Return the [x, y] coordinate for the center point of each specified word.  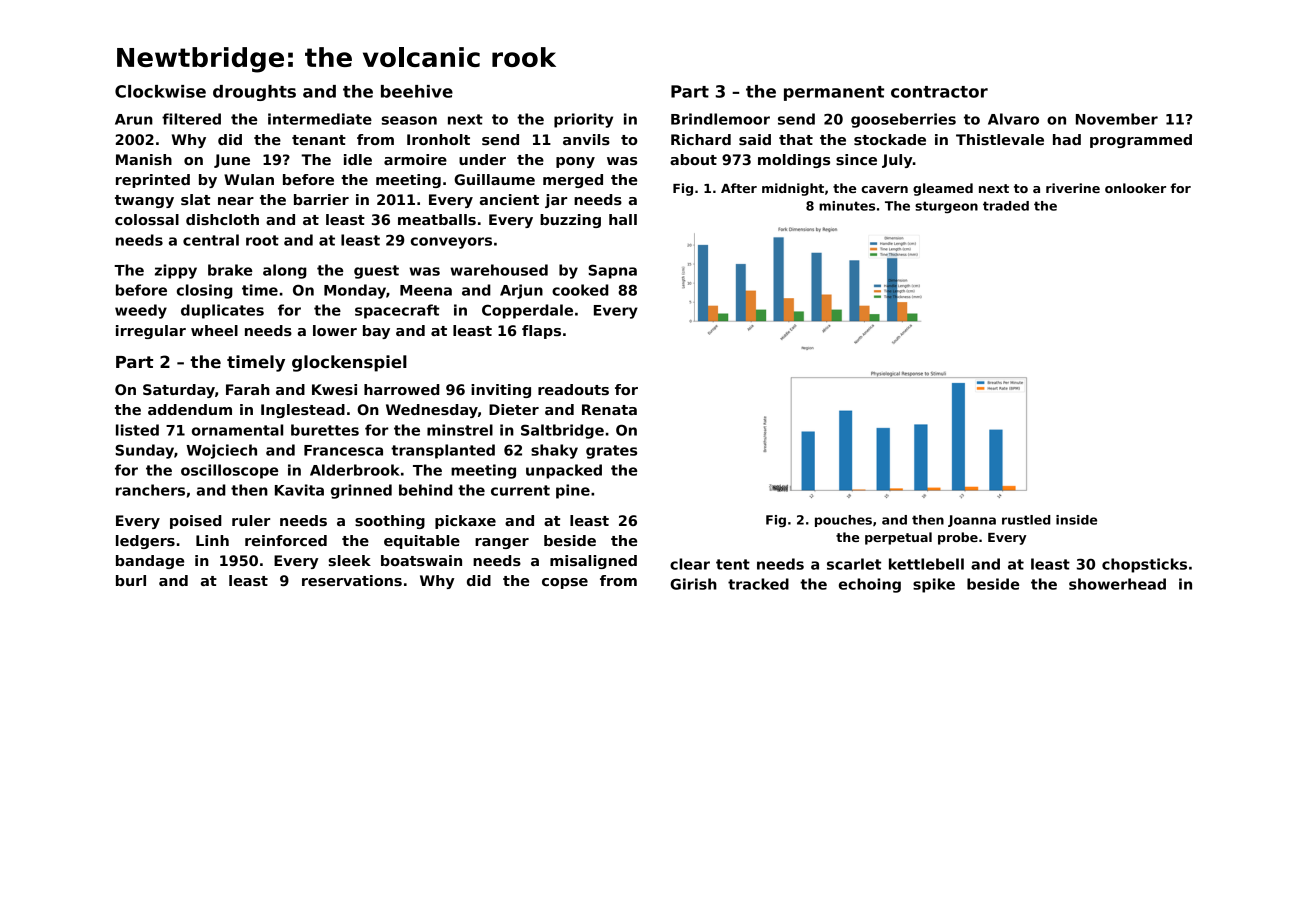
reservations [352, 580]
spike [934, 585]
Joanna [972, 521]
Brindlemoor [720, 119]
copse [565, 583]
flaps [541, 332]
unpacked [564, 471]
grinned [361, 491]
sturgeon [946, 207]
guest [376, 272]
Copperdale [527, 311]
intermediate [320, 119]
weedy [141, 311]
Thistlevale [1000, 139]
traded [1006, 206]
